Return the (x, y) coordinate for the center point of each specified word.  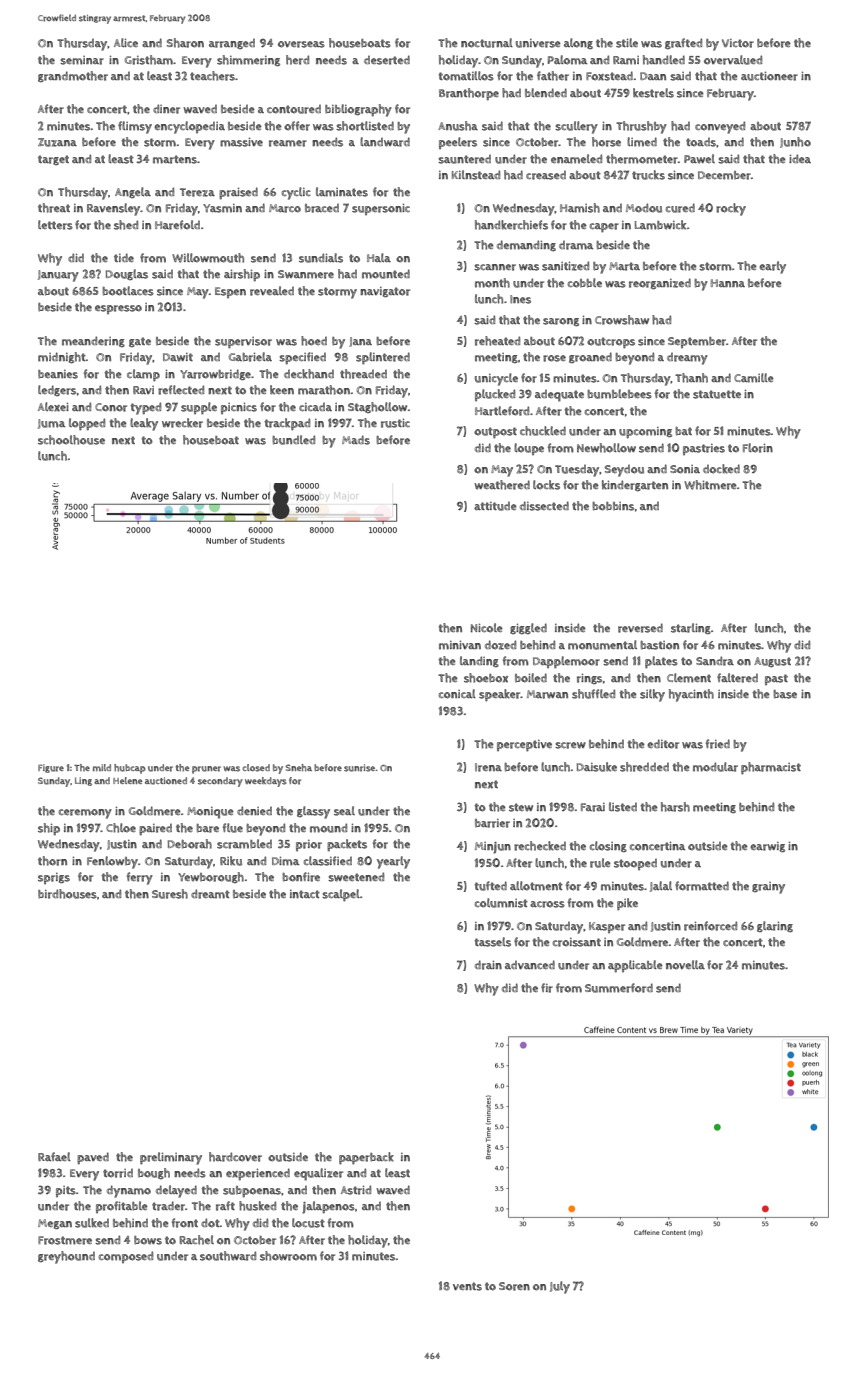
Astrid (356, 1190)
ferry (140, 878)
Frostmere (65, 1240)
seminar (82, 60)
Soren (514, 1286)
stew (521, 807)
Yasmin (222, 208)
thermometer (642, 159)
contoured (294, 109)
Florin (758, 448)
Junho (795, 142)
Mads (356, 440)
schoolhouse (71, 440)
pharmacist (771, 768)
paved (93, 1158)
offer (297, 126)
